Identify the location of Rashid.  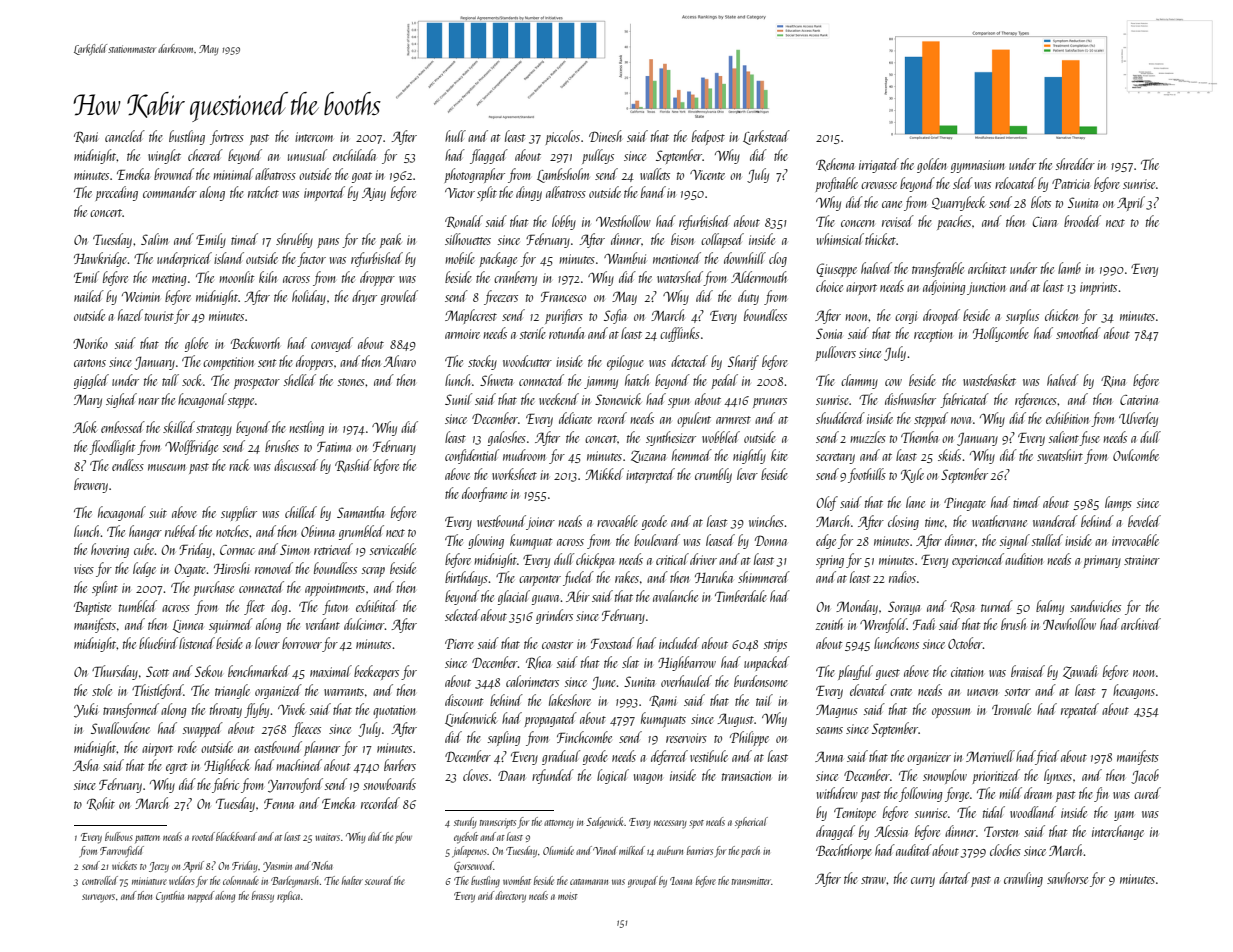
(353, 465).
